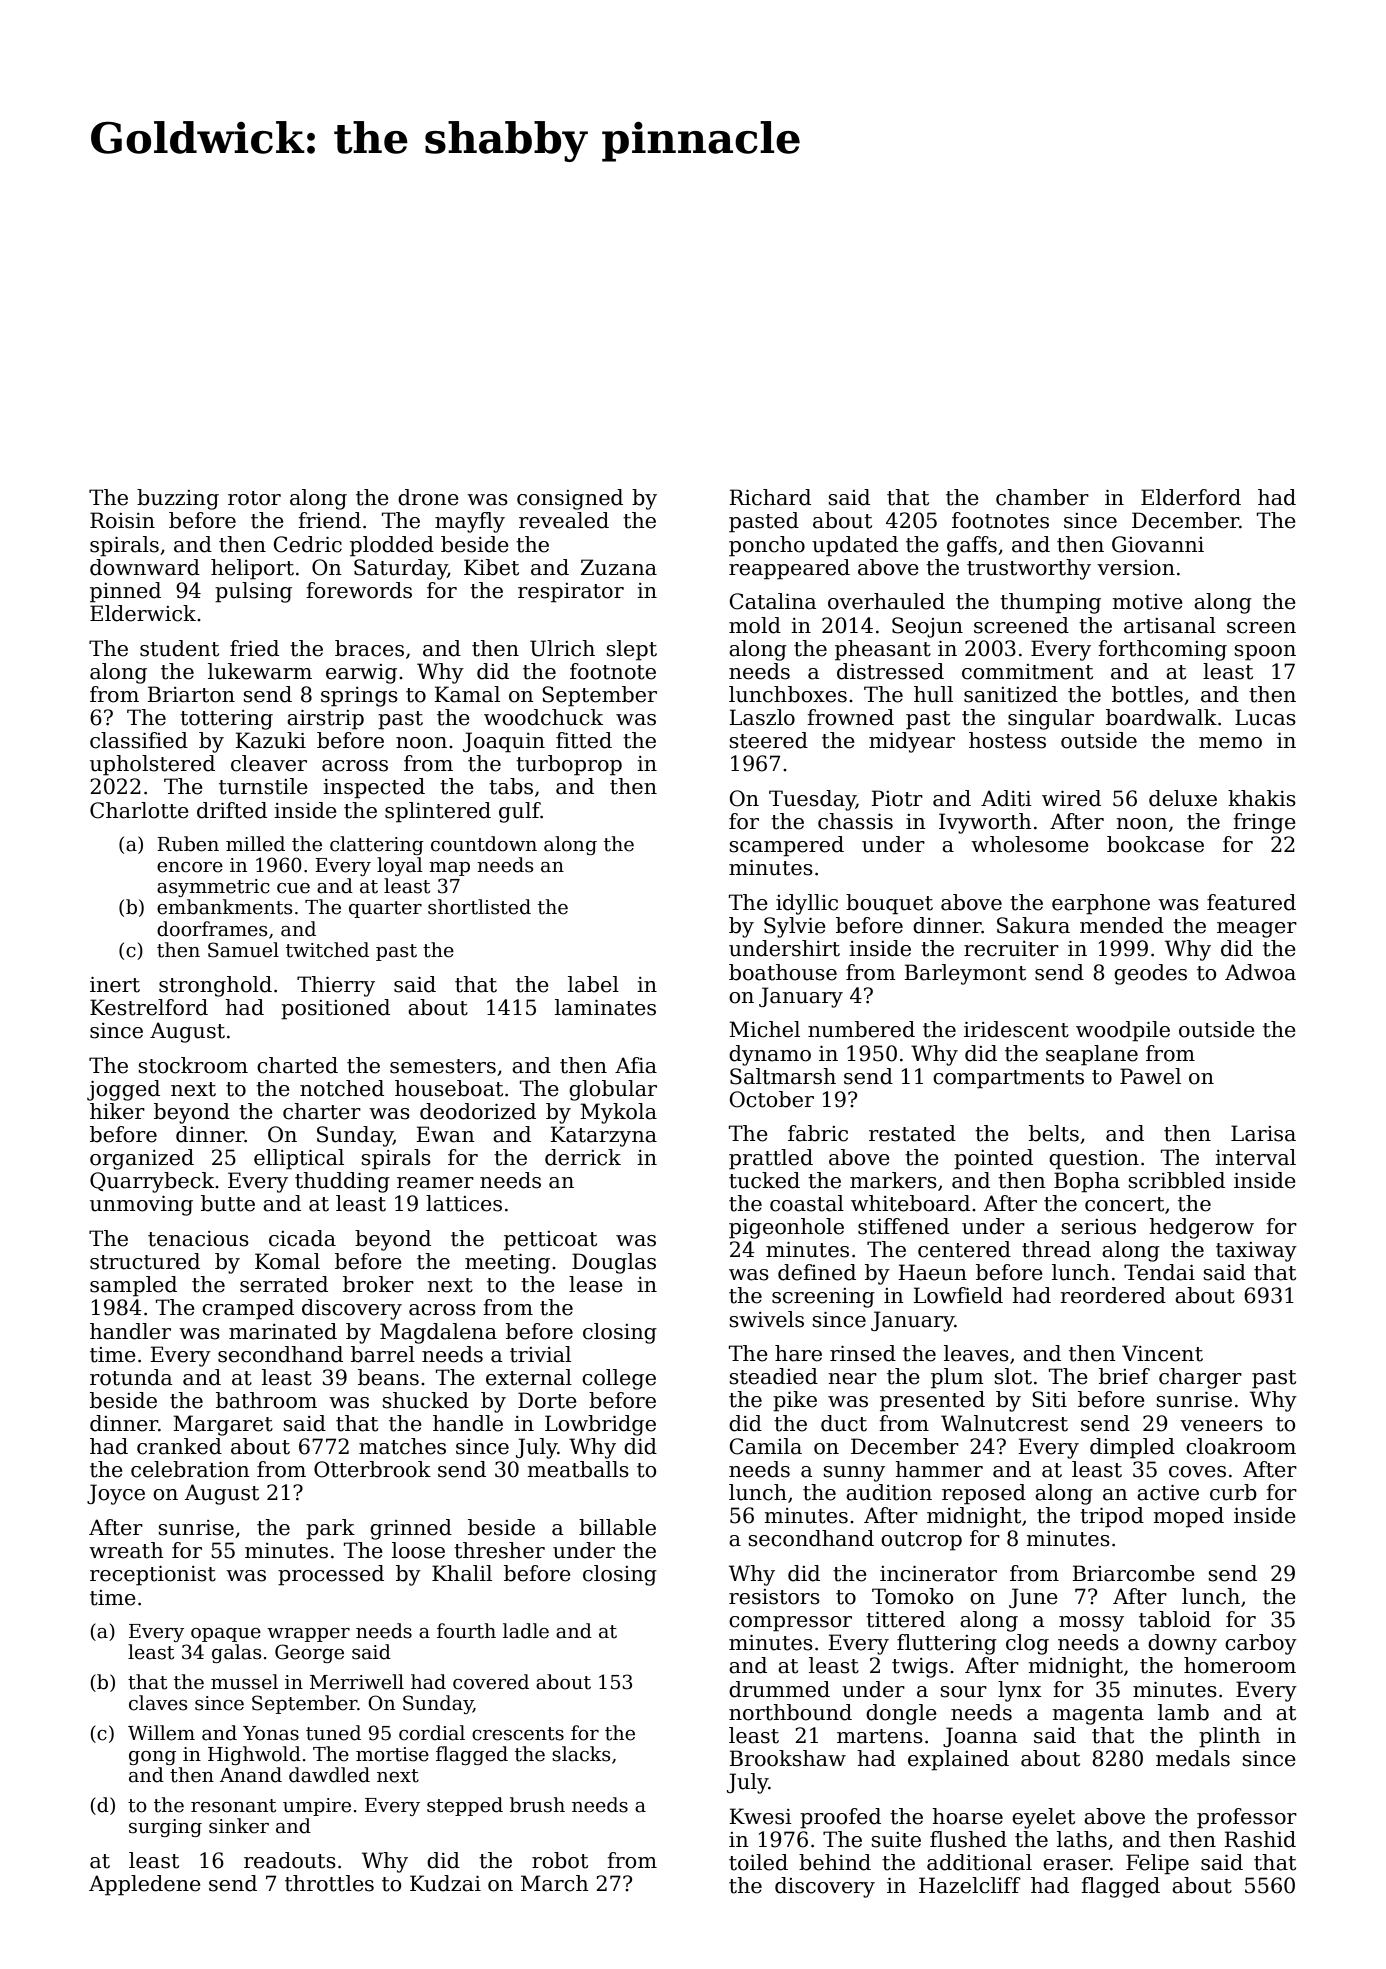  Describe the element at coordinates (569, 765) in the page. I see `turboprop` at that location.
